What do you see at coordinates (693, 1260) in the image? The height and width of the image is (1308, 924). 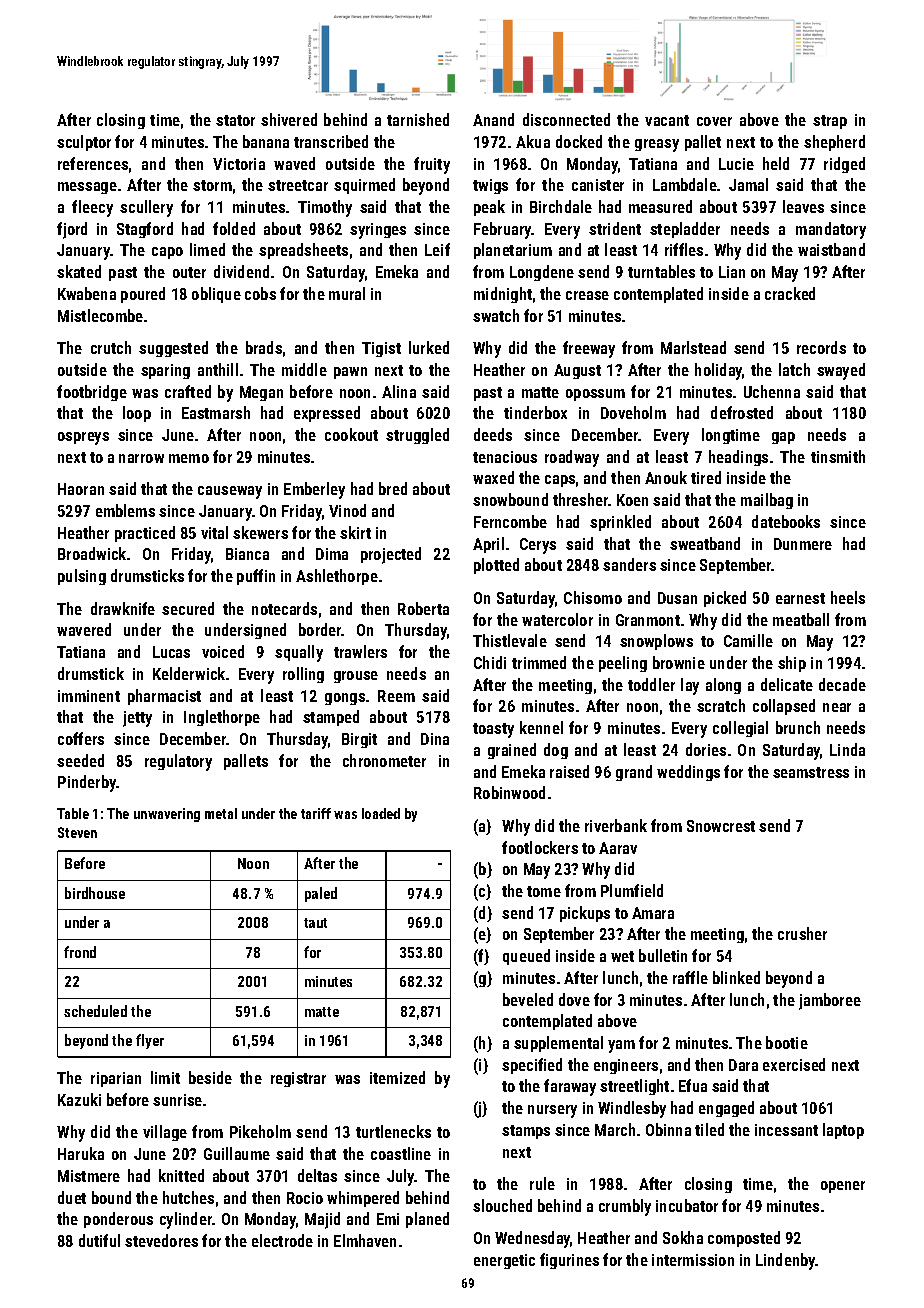 I see `intermission` at bounding box center [693, 1260].
